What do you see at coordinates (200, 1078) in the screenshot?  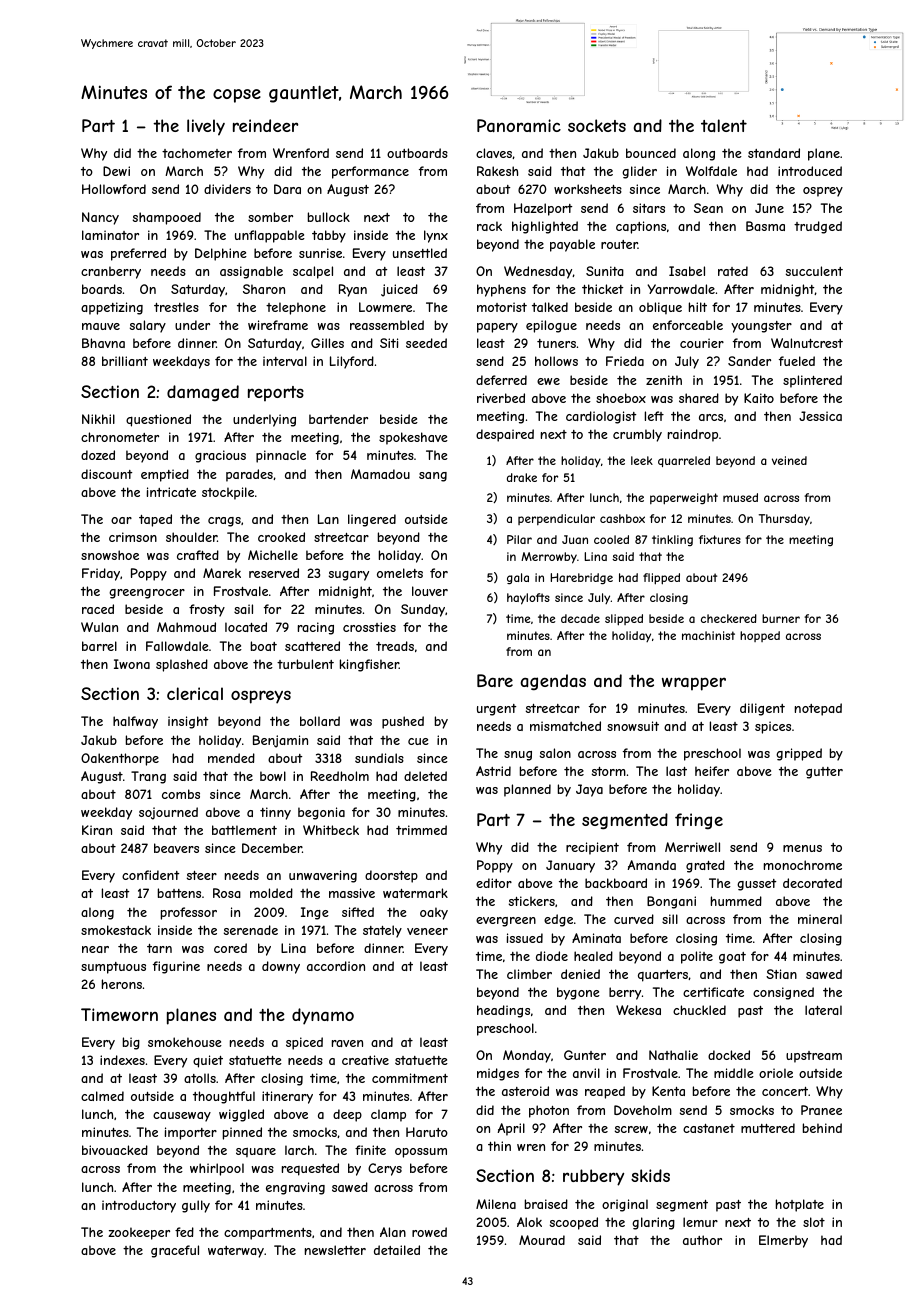 I see `atolls` at bounding box center [200, 1078].
